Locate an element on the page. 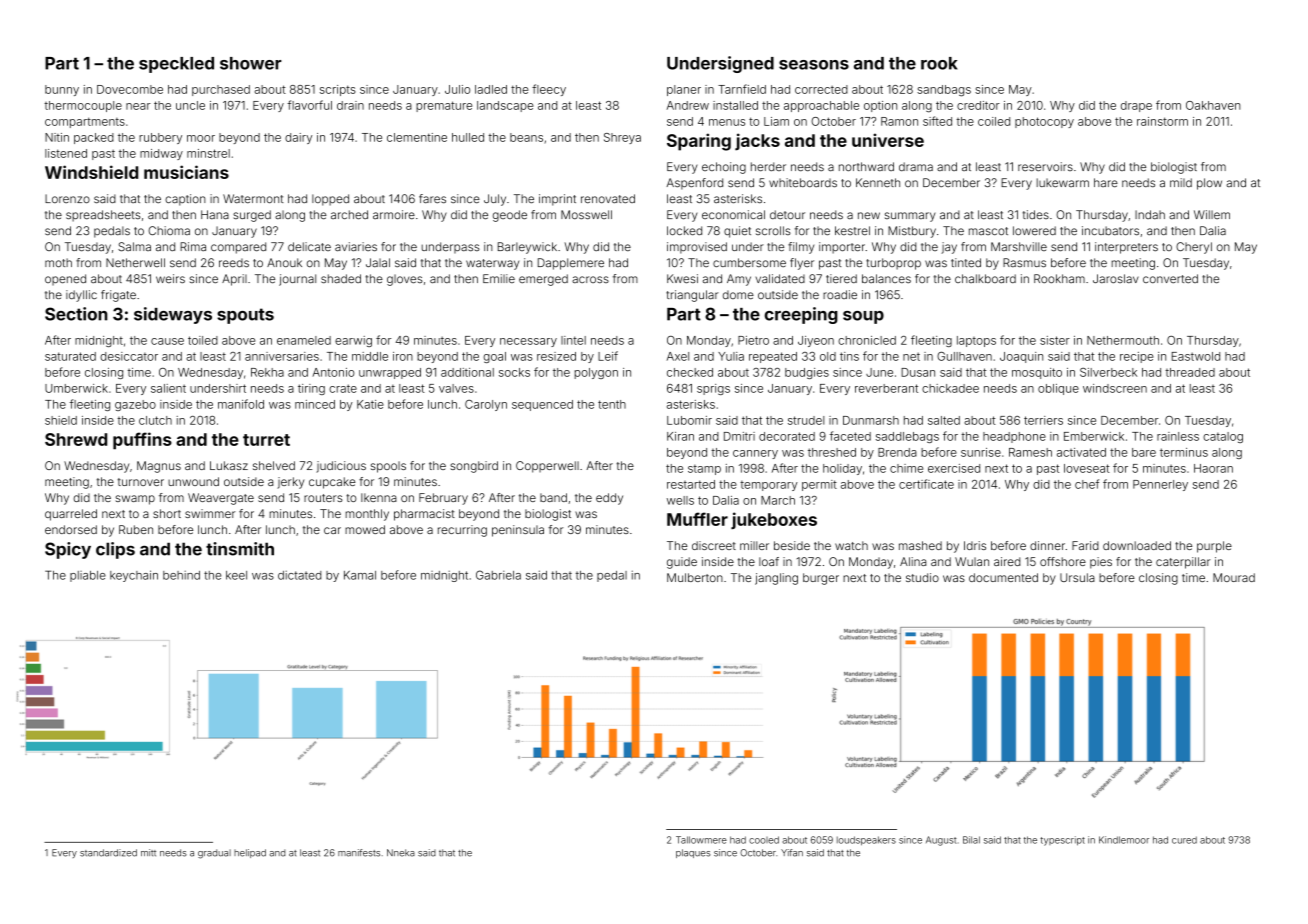 The image size is (1308, 924). Nneka is located at coordinates (401, 853).
